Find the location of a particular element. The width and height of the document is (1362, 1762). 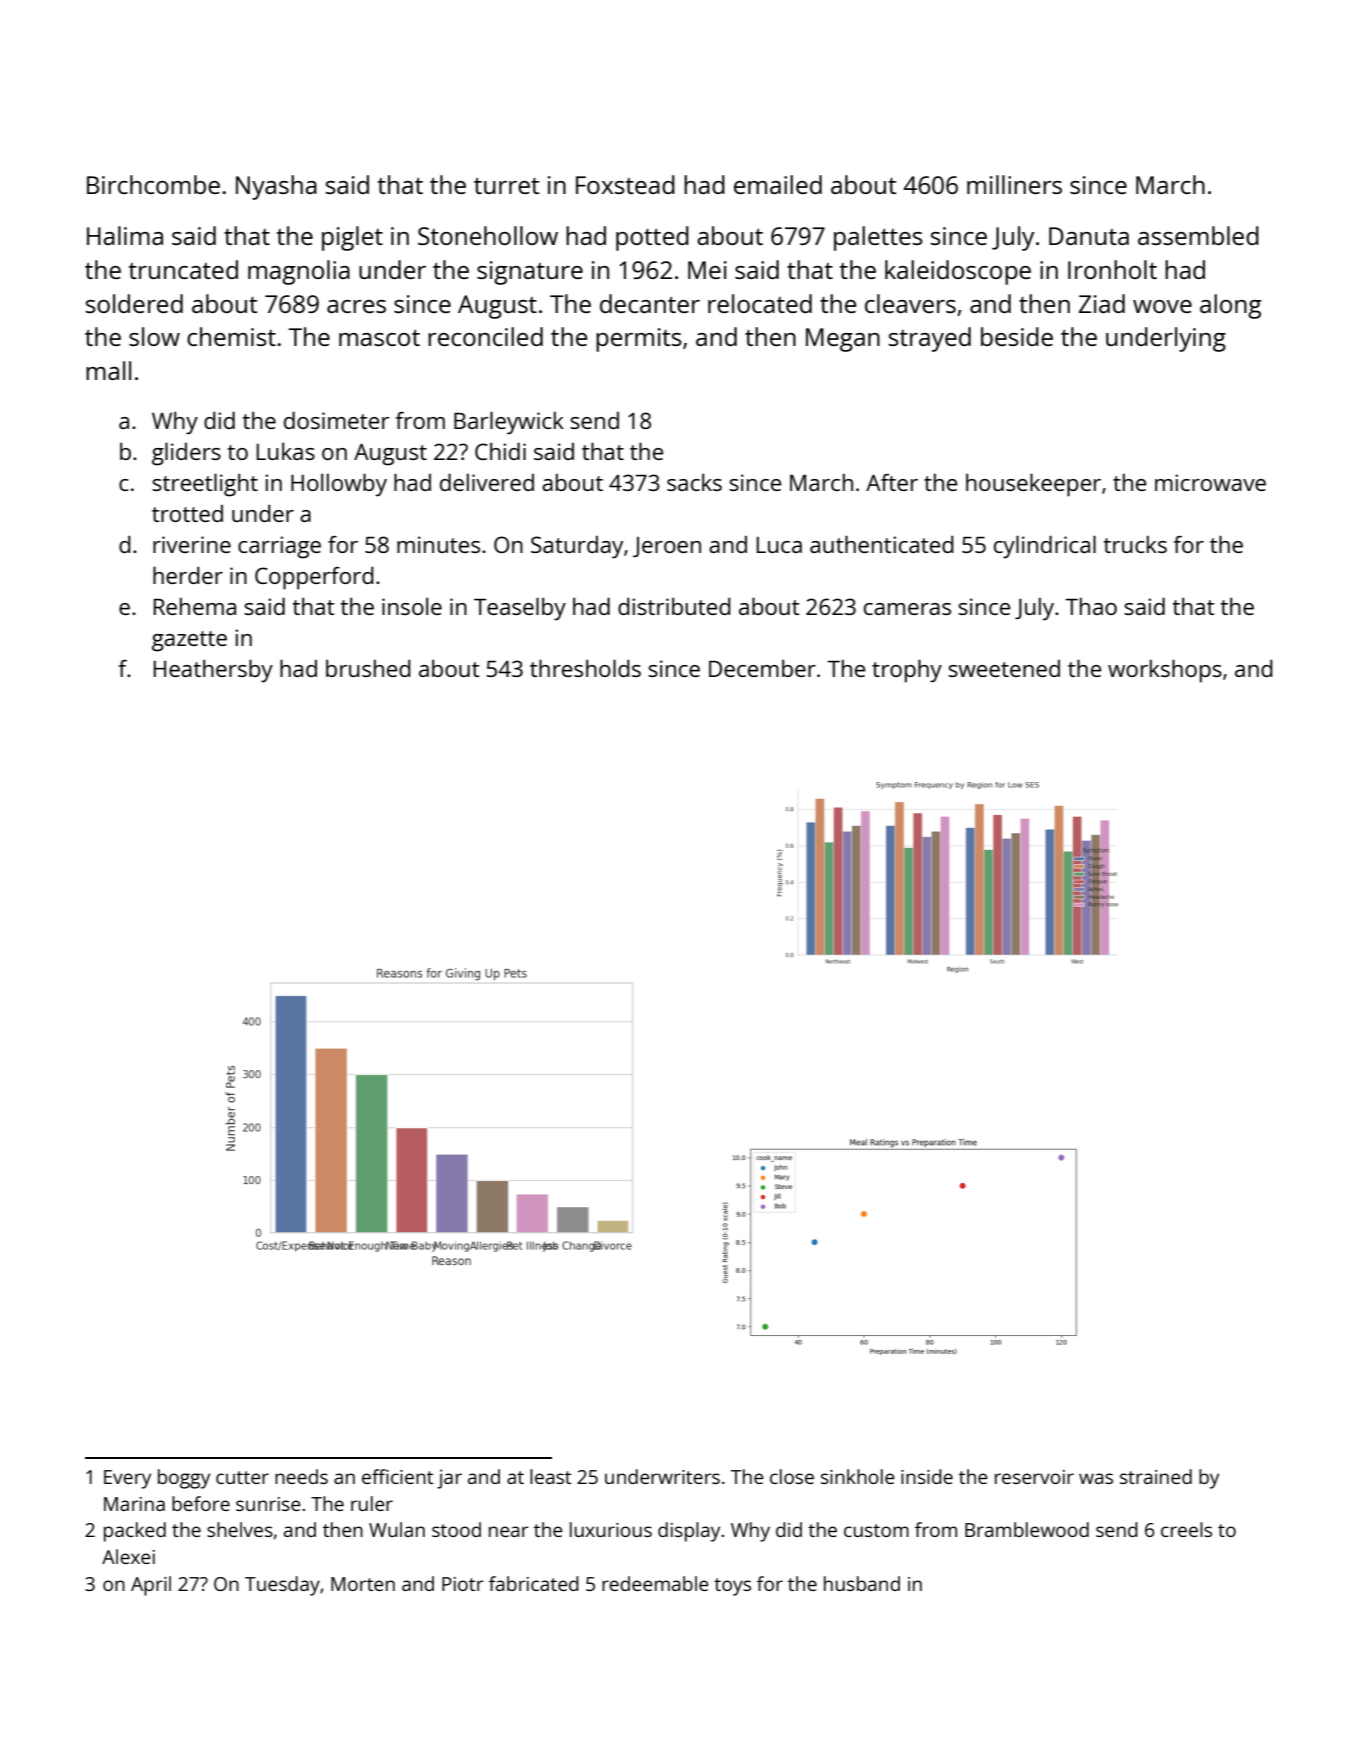

Alexei is located at coordinates (128, 1556).
